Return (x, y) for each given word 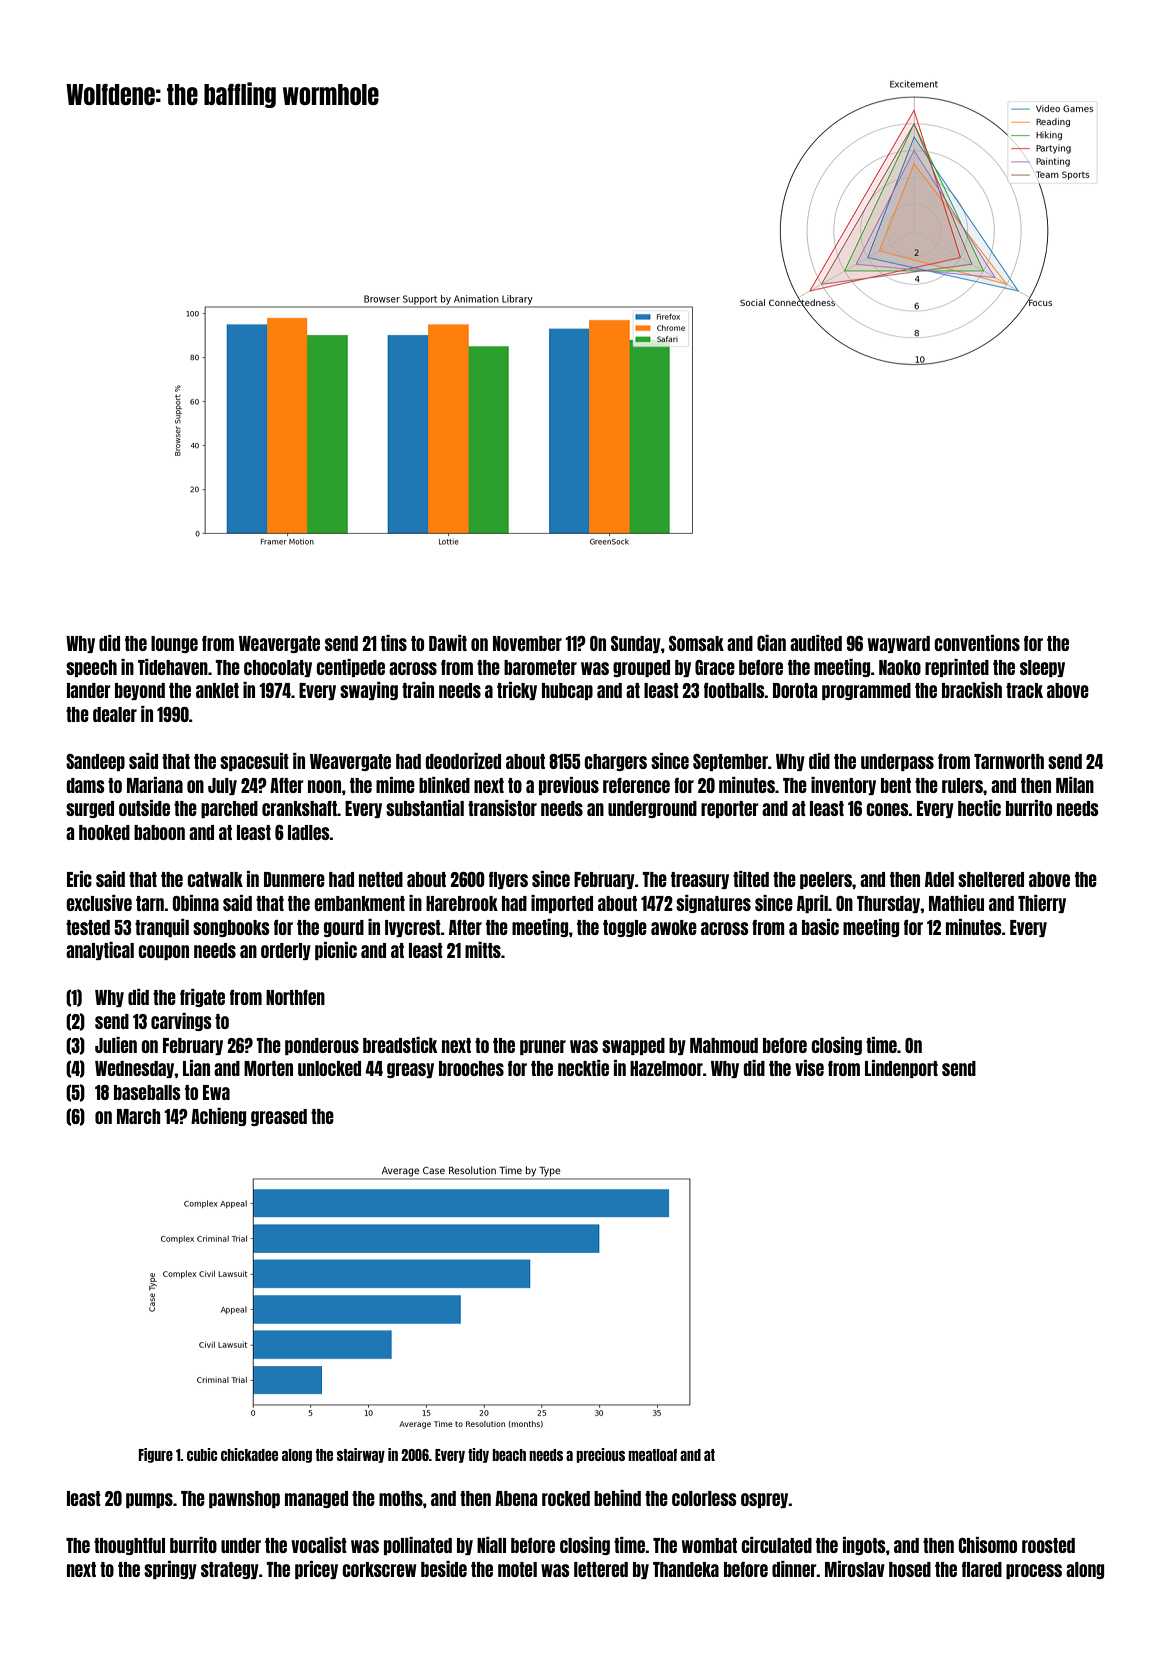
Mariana (155, 785)
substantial (425, 808)
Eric (79, 879)
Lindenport (901, 1069)
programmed (866, 691)
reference (636, 785)
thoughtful (129, 1546)
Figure (156, 1455)
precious (600, 1455)
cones (887, 809)
